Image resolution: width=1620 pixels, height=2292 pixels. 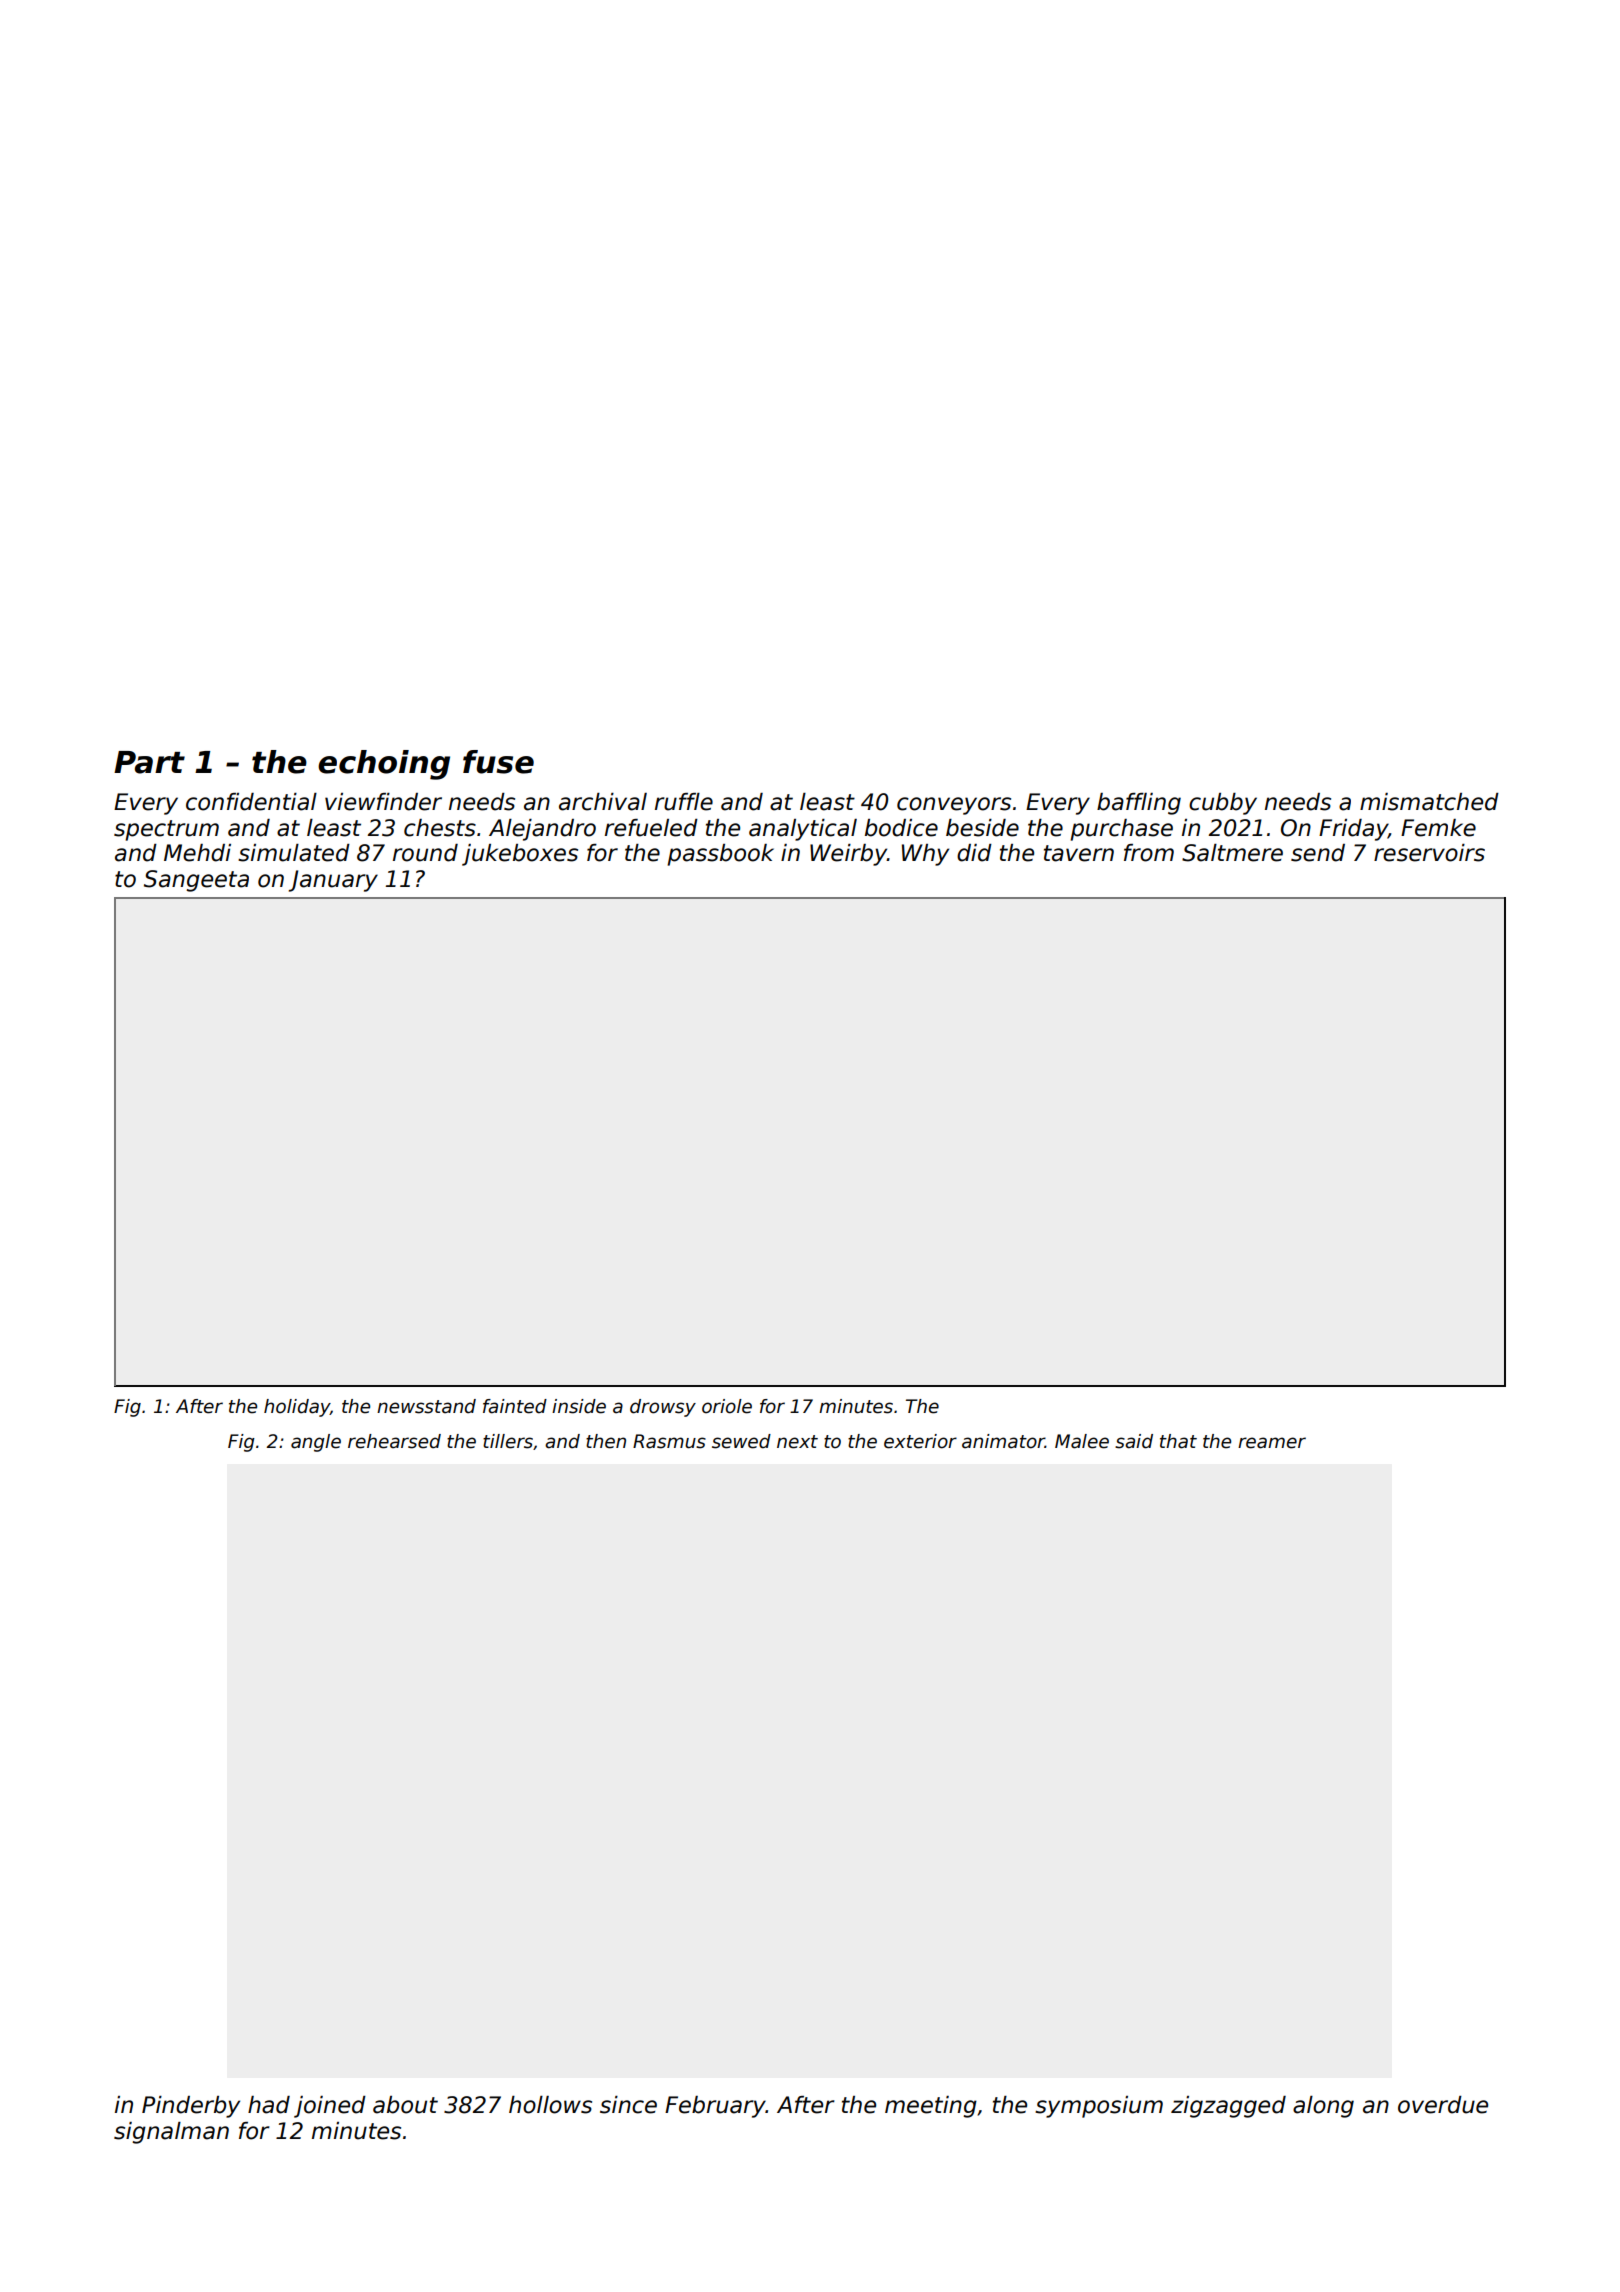 I want to click on that, so click(x=1178, y=1441).
